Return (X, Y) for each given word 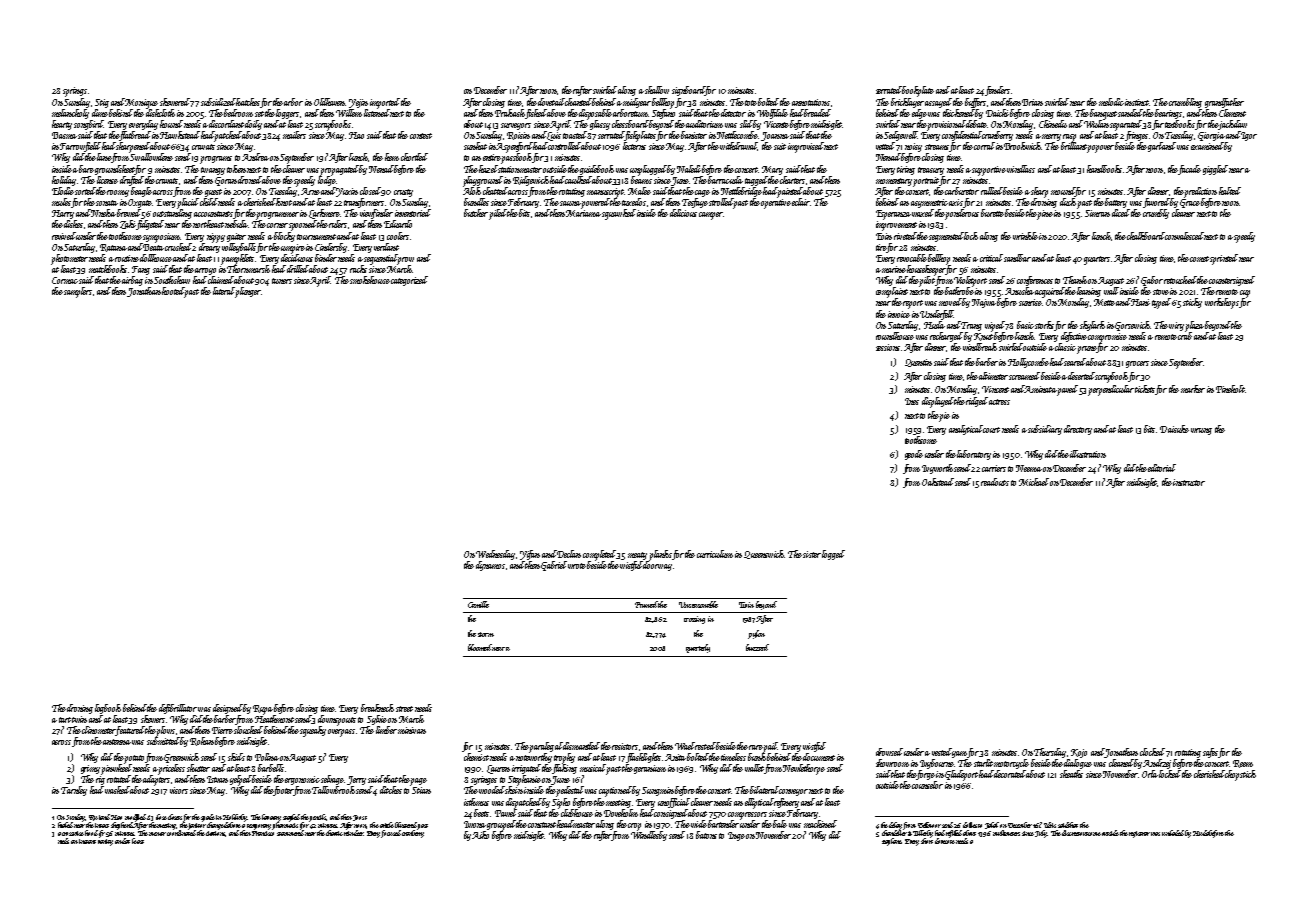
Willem (349, 113)
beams (641, 179)
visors (179, 790)
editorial (1162, 468)
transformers (364, 203)
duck (1068, 202)
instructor (1189, 482)
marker (1193, 389)
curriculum (715, 554)
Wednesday (495, 555)
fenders (997, 91)
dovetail (551, 102)
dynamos (490, 566)
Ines (912, 401)
